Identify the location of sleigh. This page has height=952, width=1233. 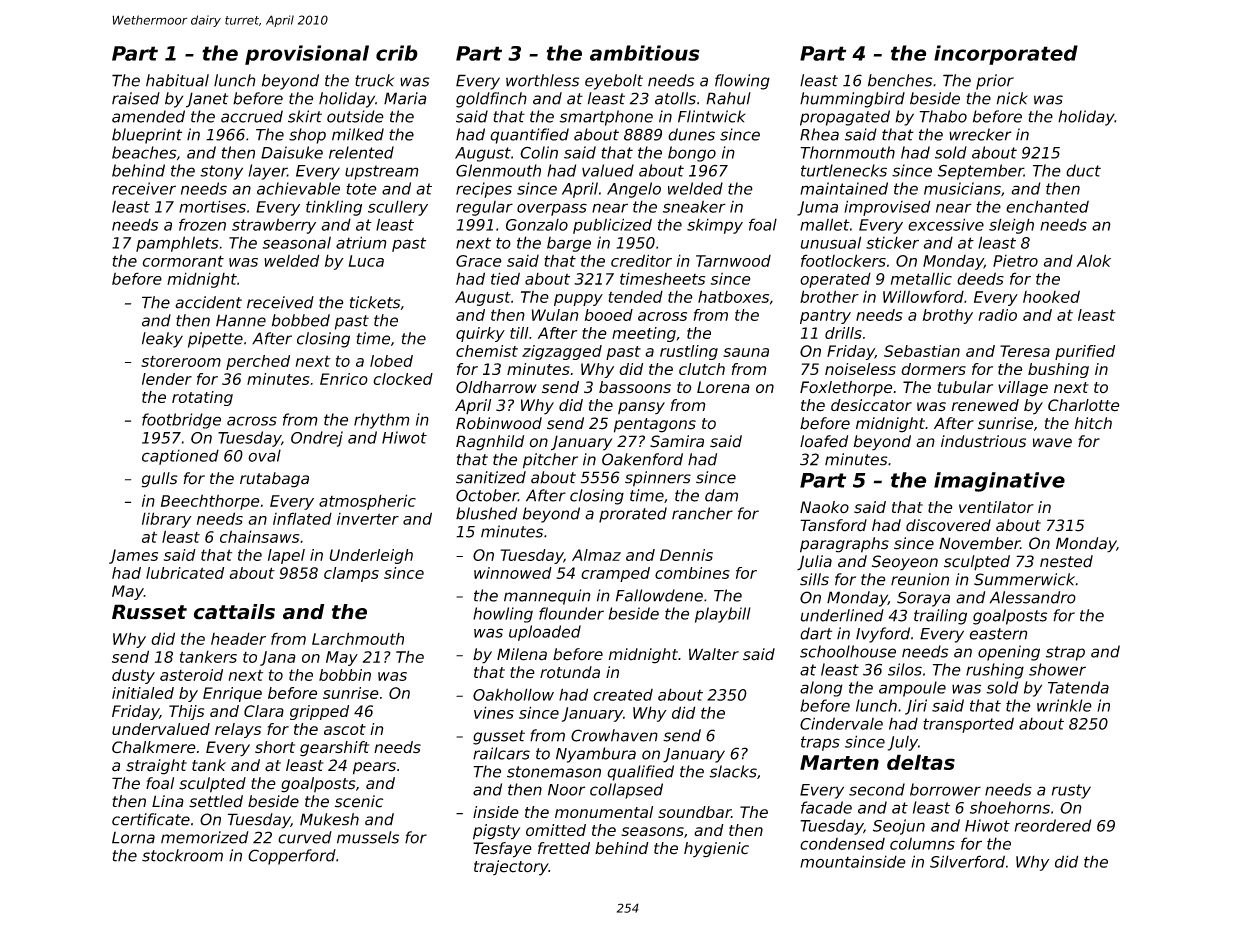
(1011, 226).
